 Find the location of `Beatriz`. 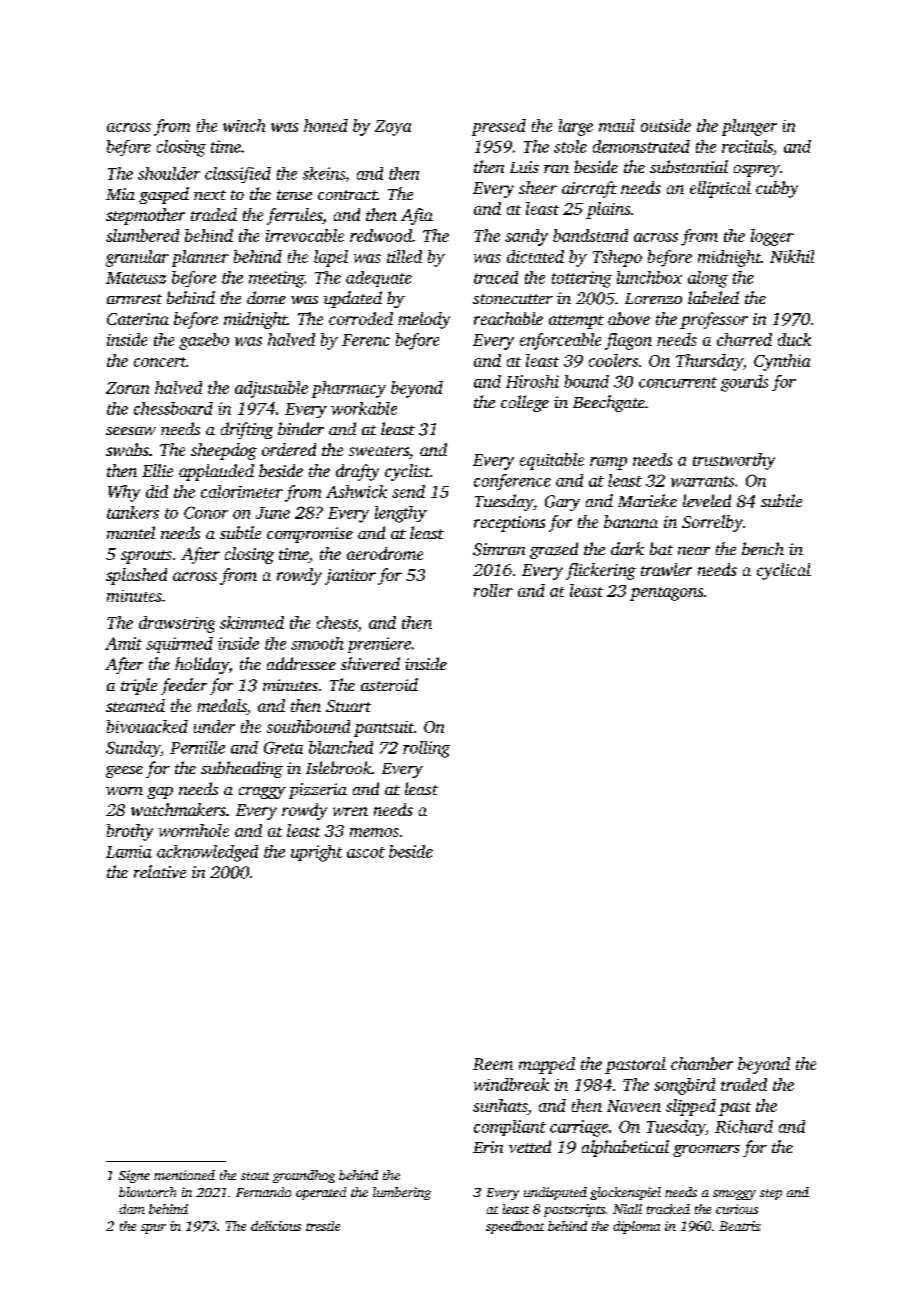

Beatriz is located at coordinates (740, 1226).
